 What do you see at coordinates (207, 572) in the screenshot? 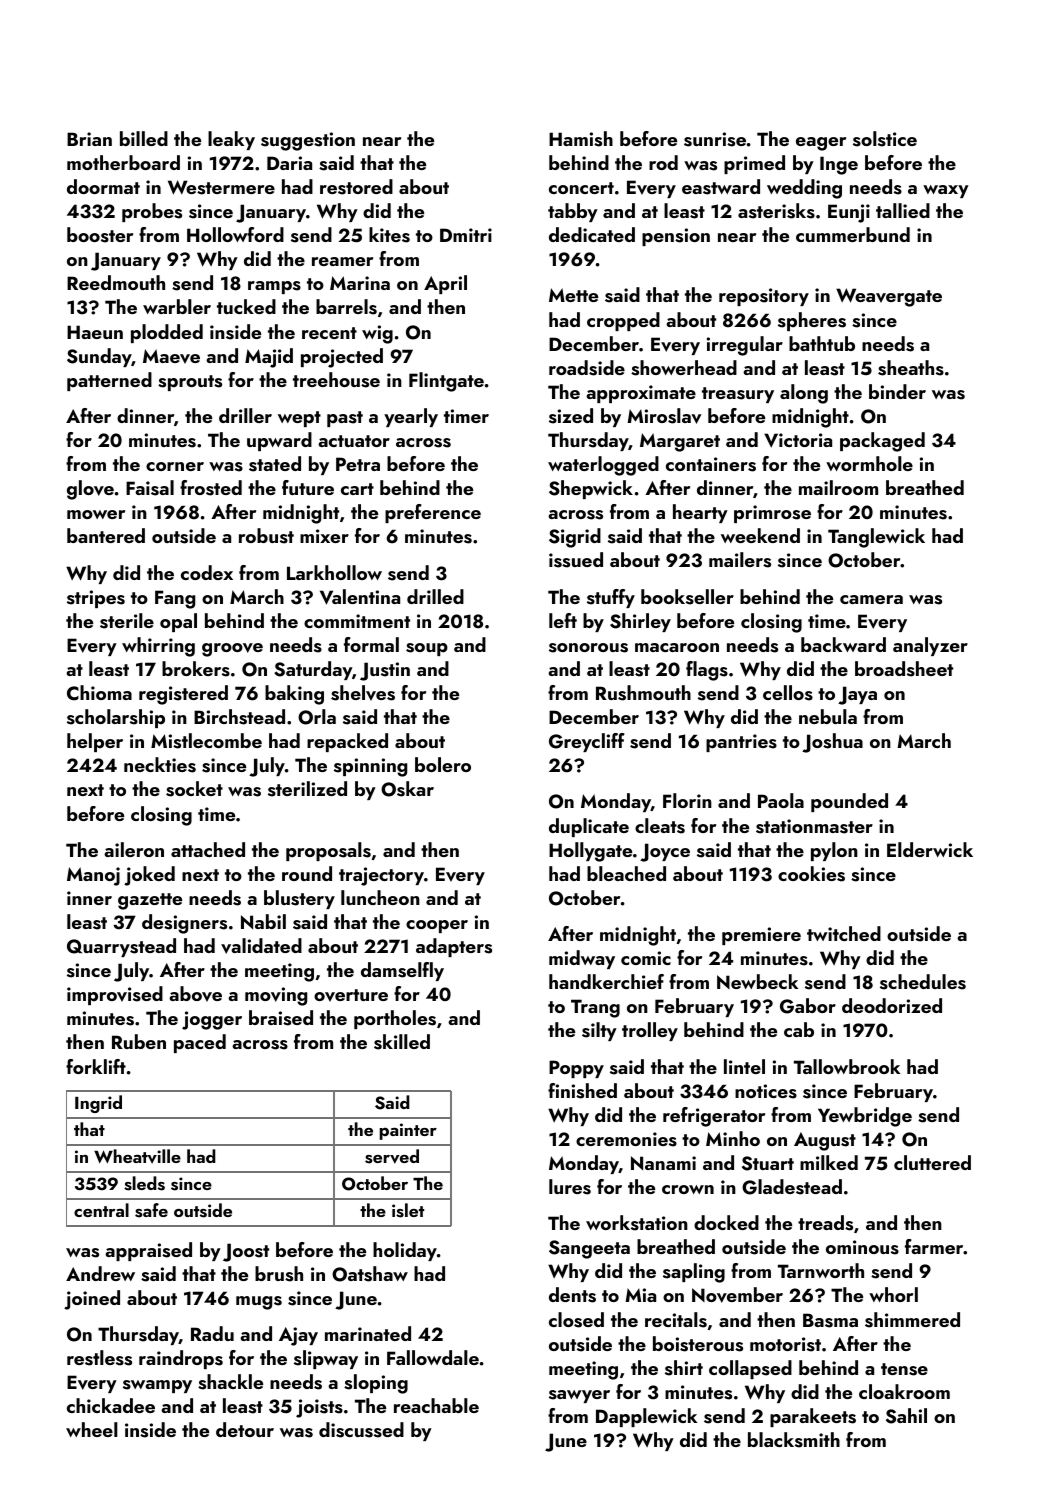
I see `codex` at bounding box center [207, 572].
